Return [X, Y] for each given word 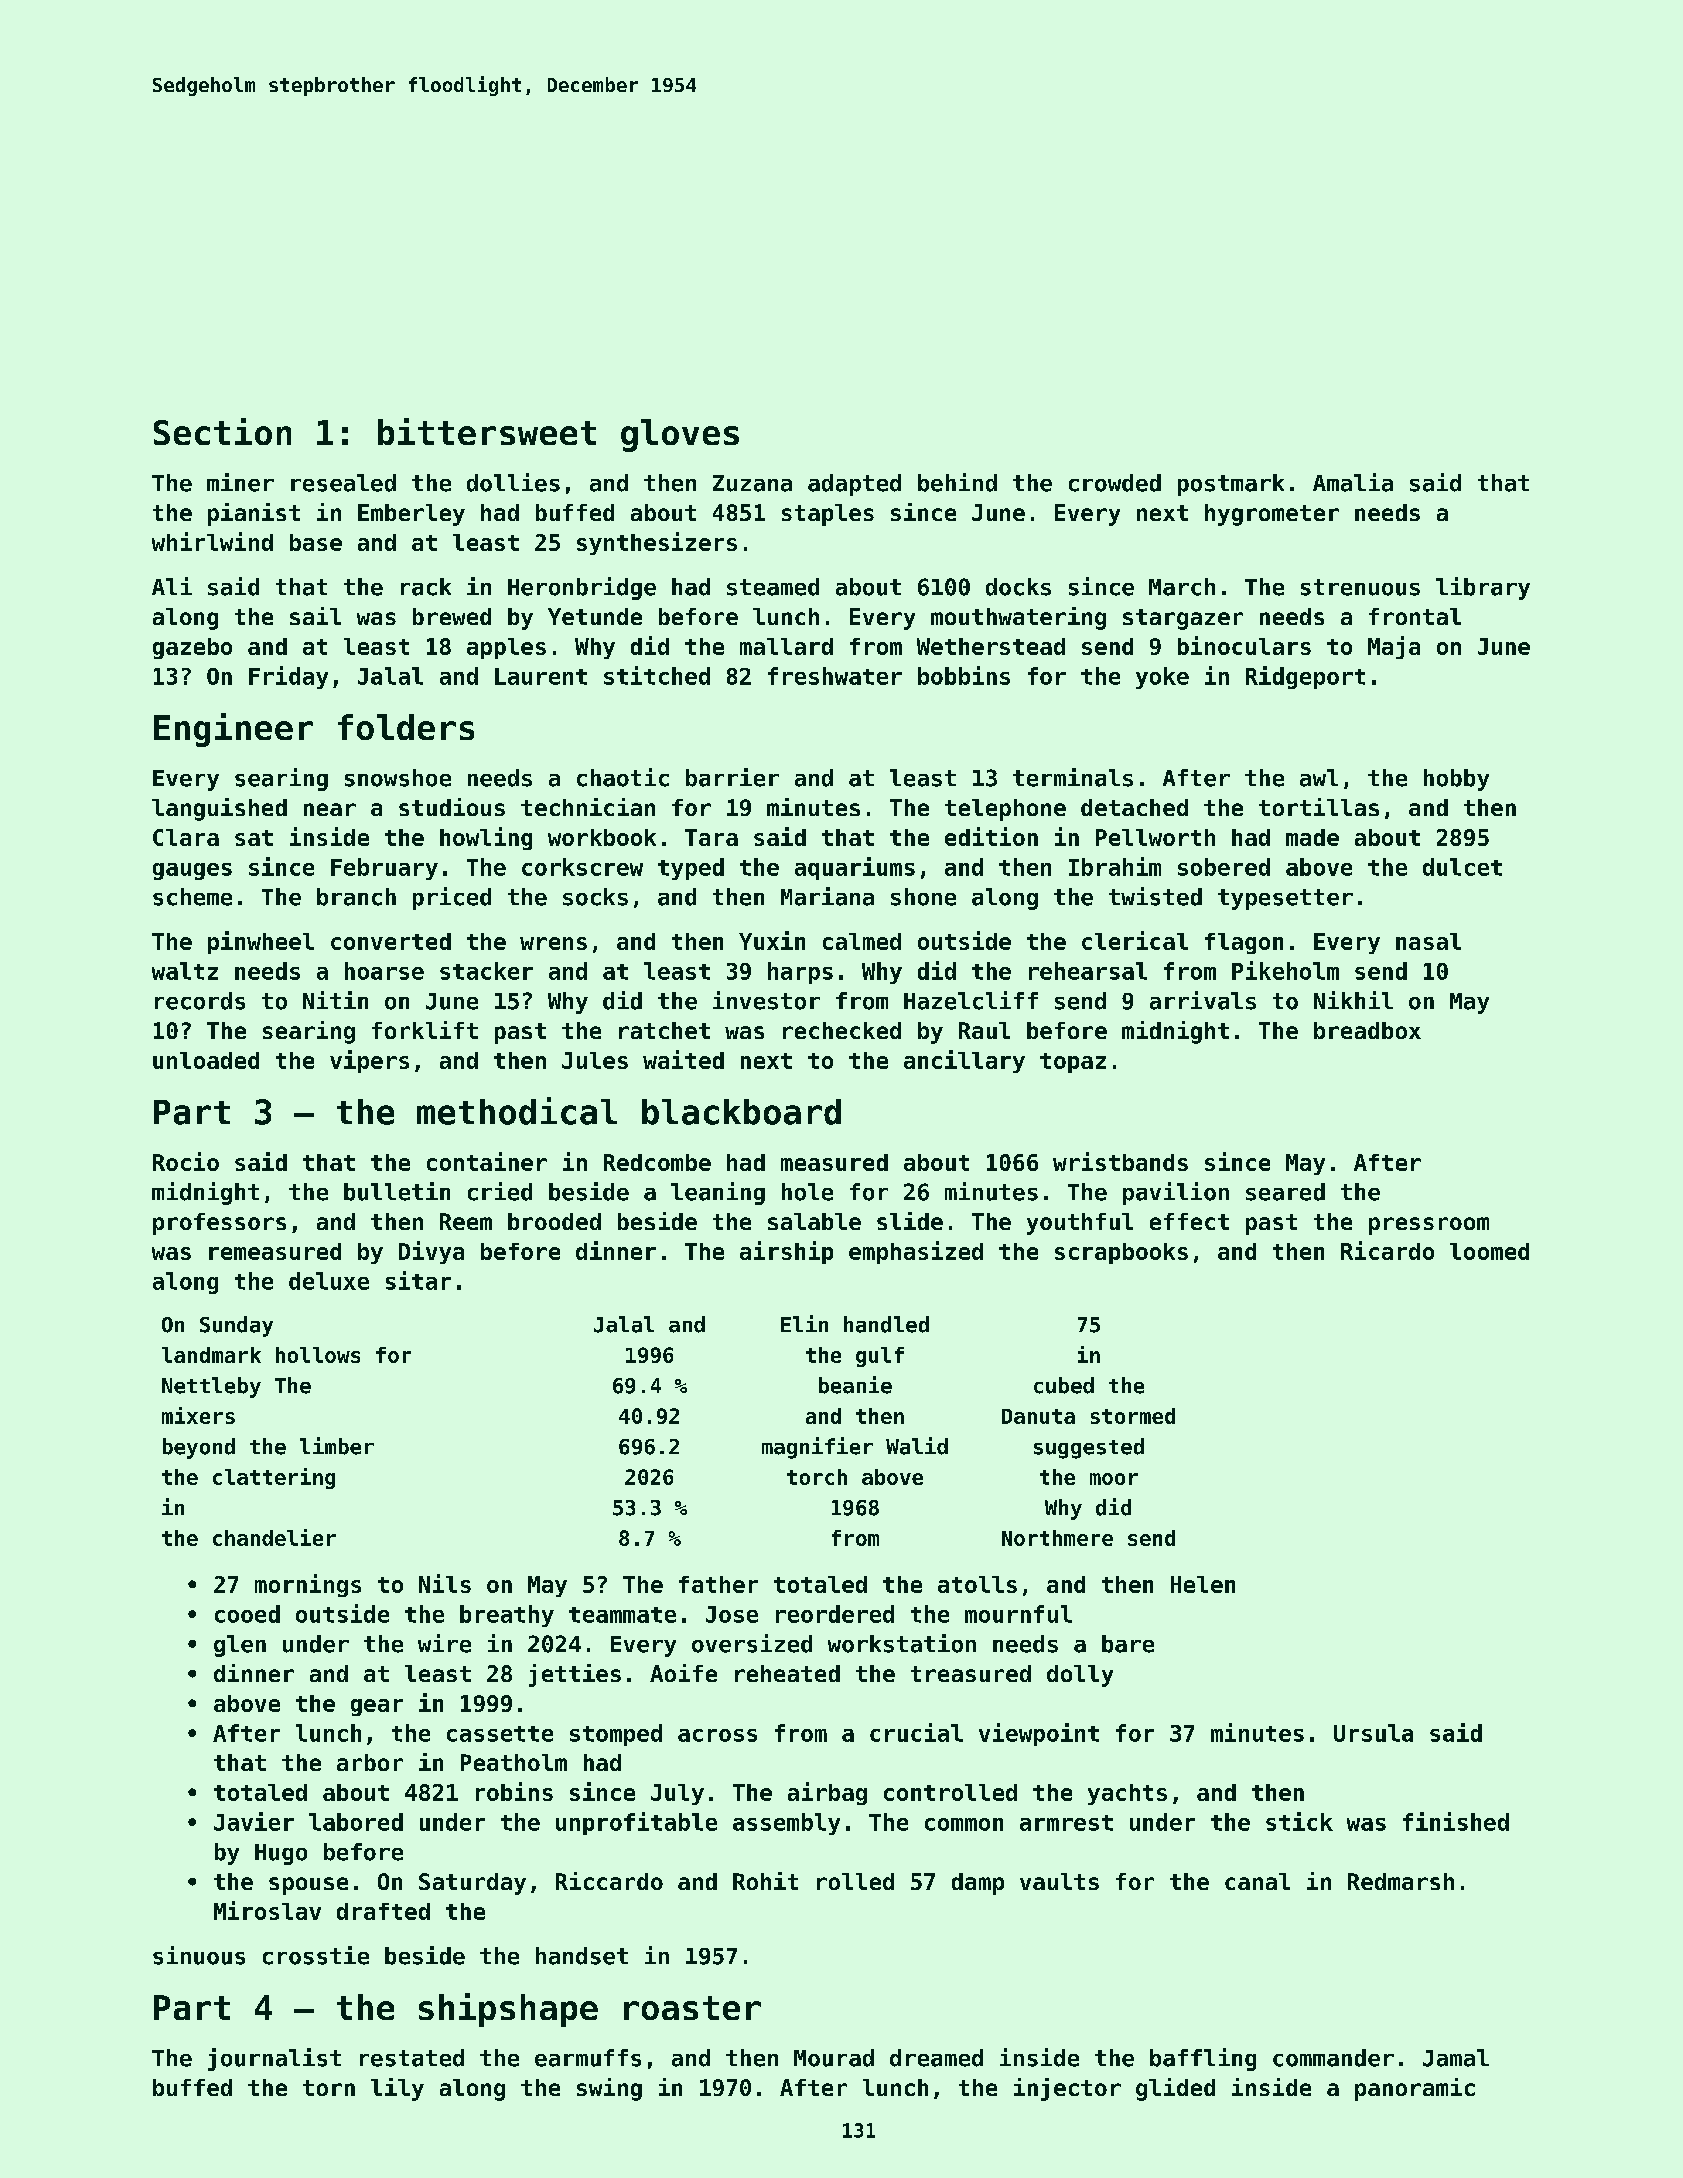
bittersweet [487, 431]
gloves [680, 435]
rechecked [842, 1030]
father [718, 1584]
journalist [274, 2059]
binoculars [1244, 645]
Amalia [1353, 482]
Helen [1203, 1584]
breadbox [1367, 1030]
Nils [445, 1583]
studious [452, 807]
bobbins [964, 675]
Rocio [186, 1161]
